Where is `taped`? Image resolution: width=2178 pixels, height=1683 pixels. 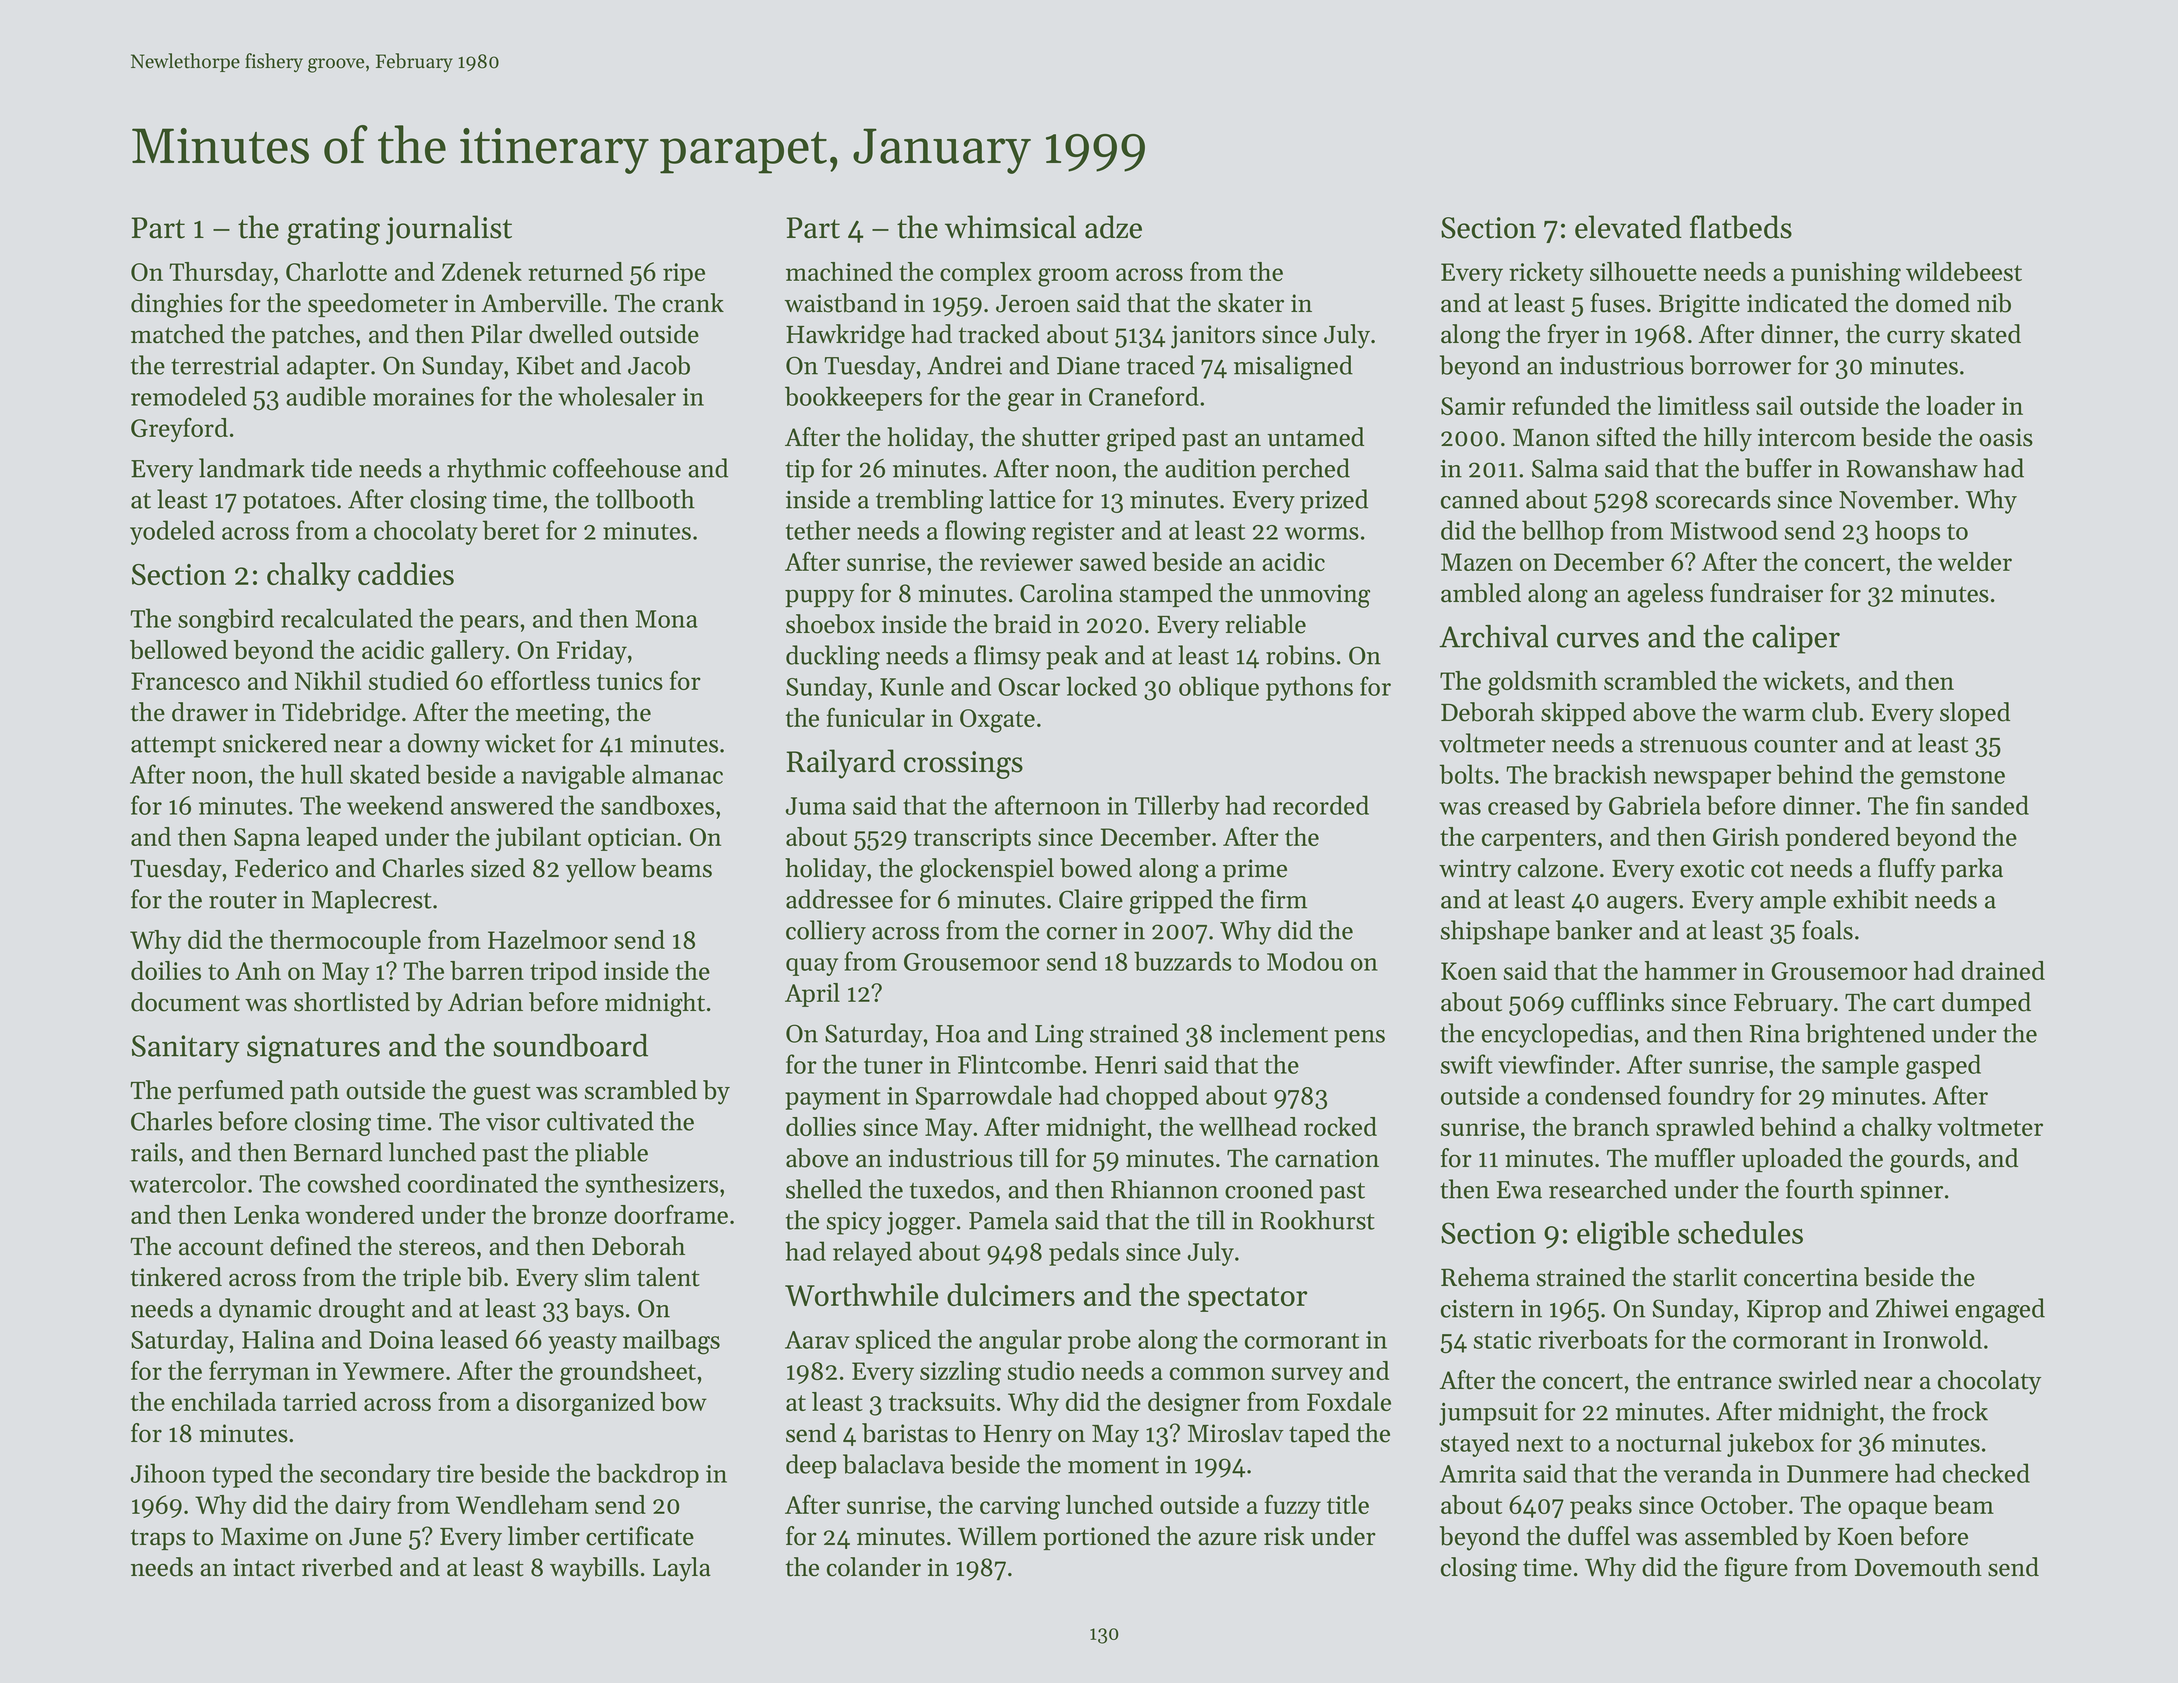
taped is located at coordinates (1319, 1435).
